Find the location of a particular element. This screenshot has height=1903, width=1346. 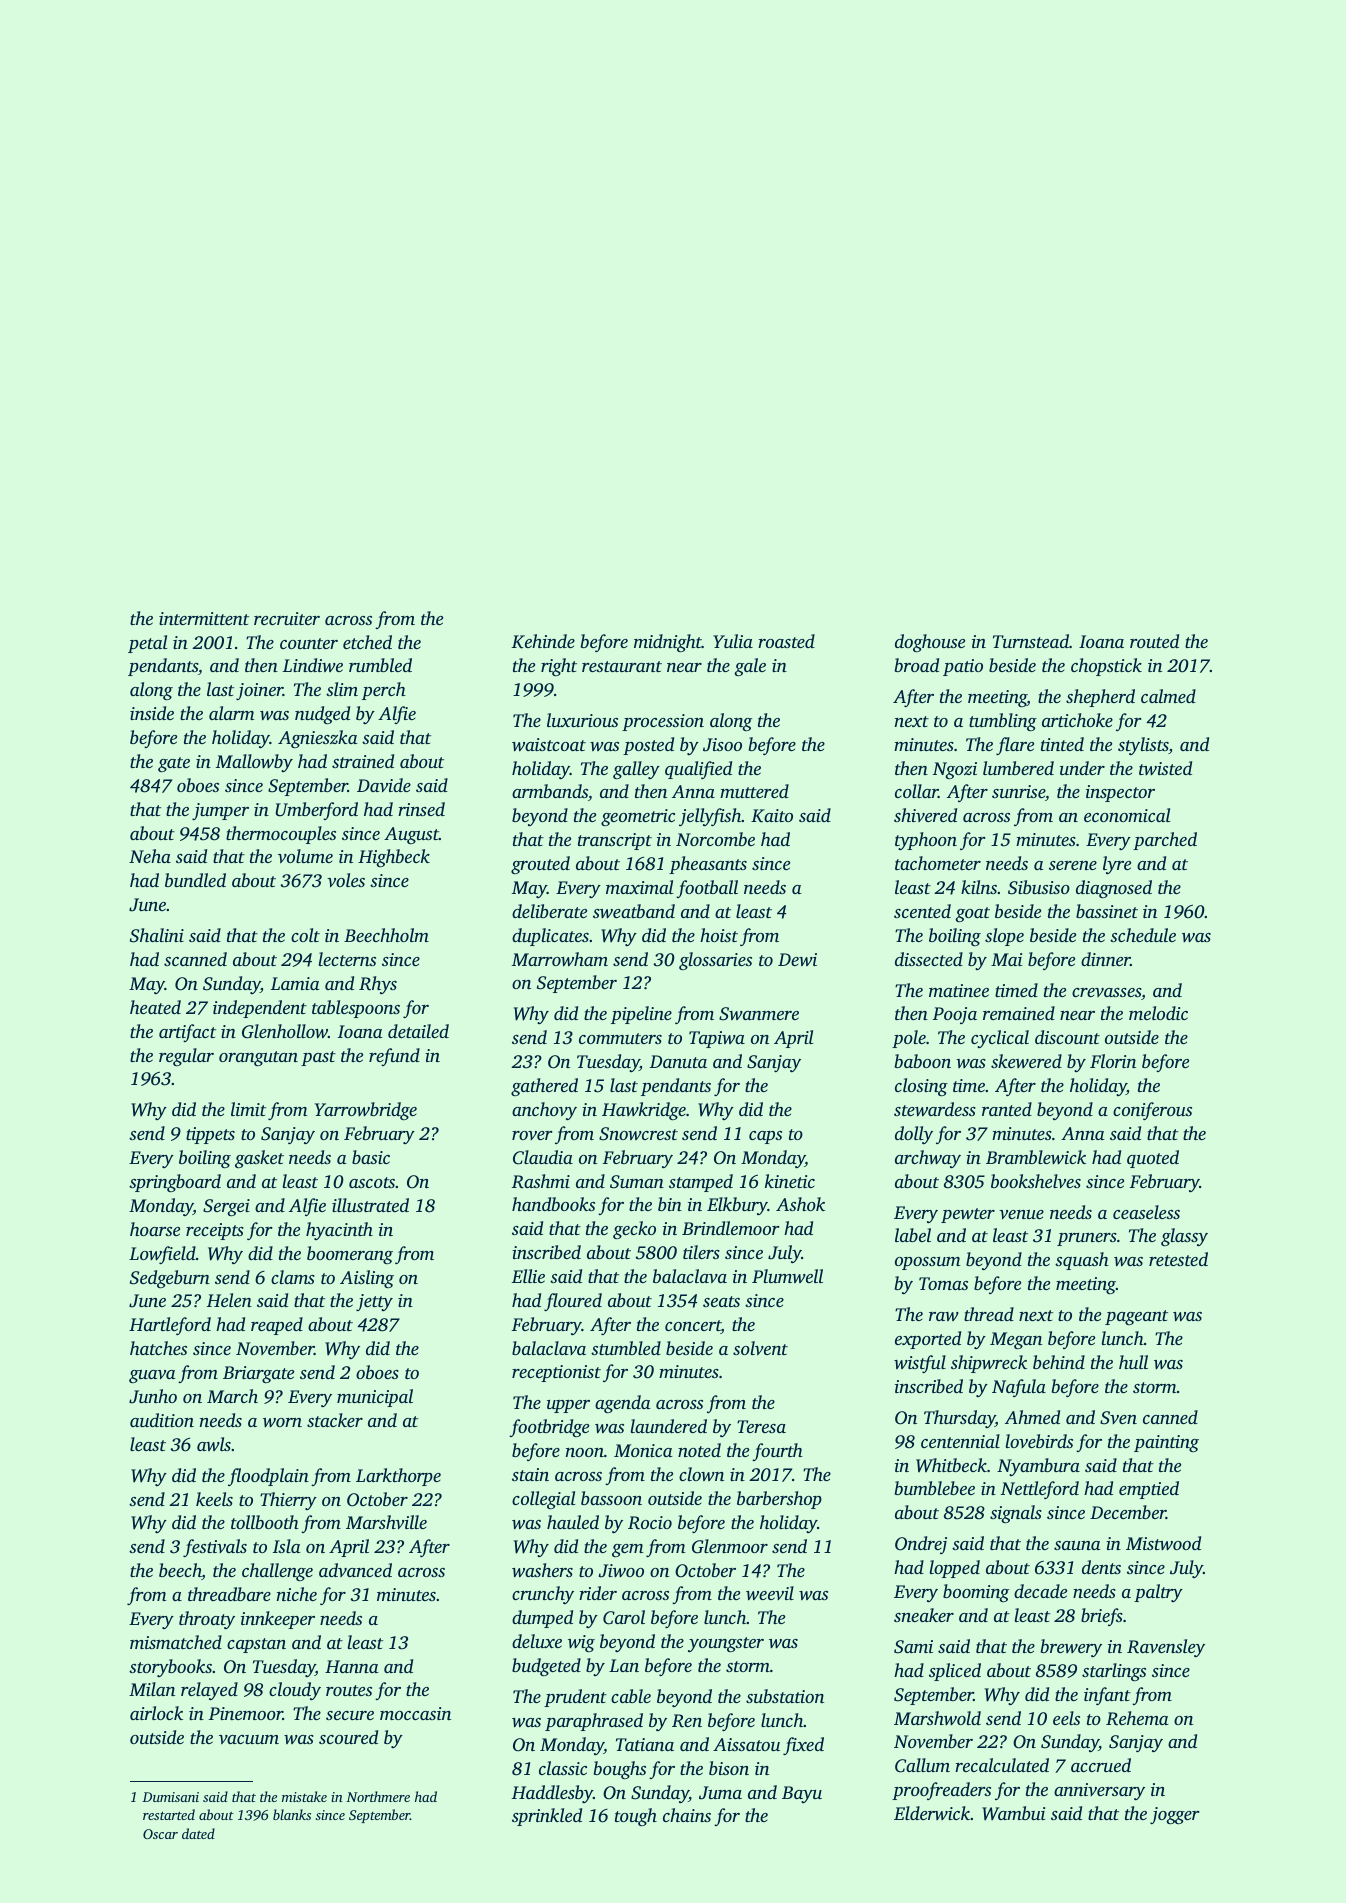

Elderwick is located at coordinates (932, 1813).
